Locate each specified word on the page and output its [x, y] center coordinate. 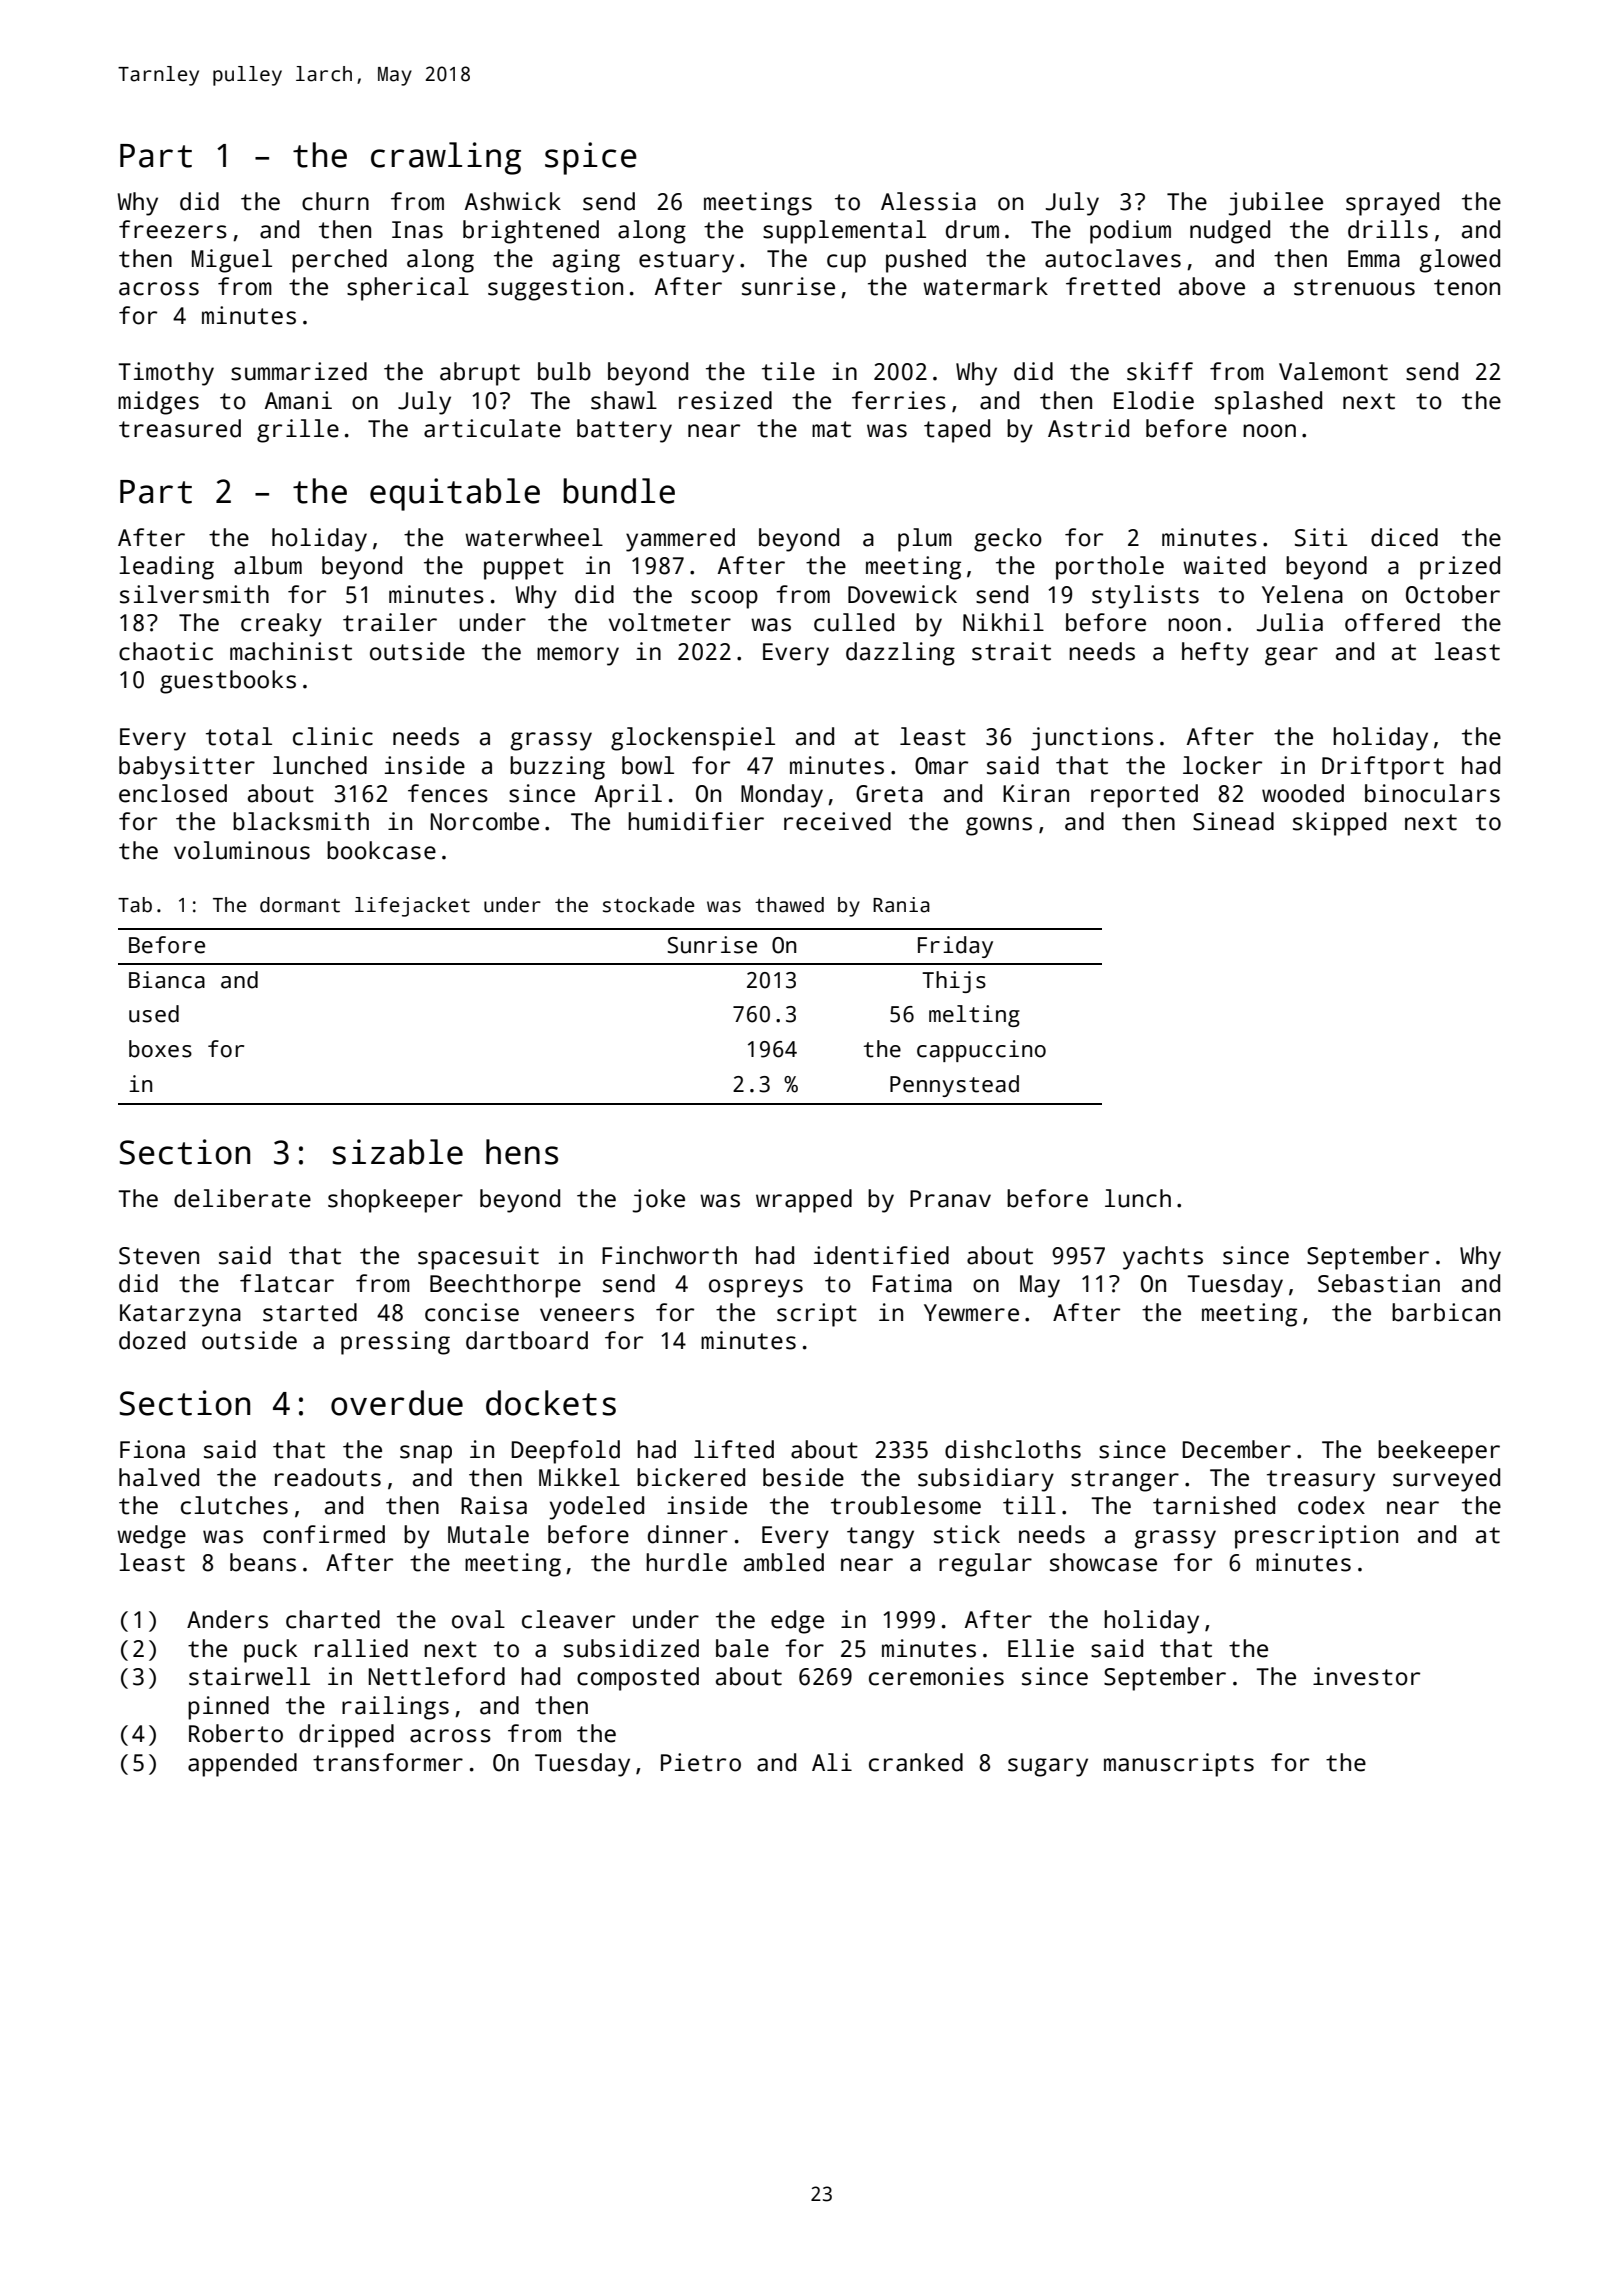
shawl [624, 400]
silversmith [194, 594]
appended [242, 1765]
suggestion [555, 289]
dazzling [900, 654]
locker [1222, 765]
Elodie [1154, 400]
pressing [395, 1343]
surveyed [1446, 1480]
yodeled [596, 1508]
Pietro [701, 1762]
